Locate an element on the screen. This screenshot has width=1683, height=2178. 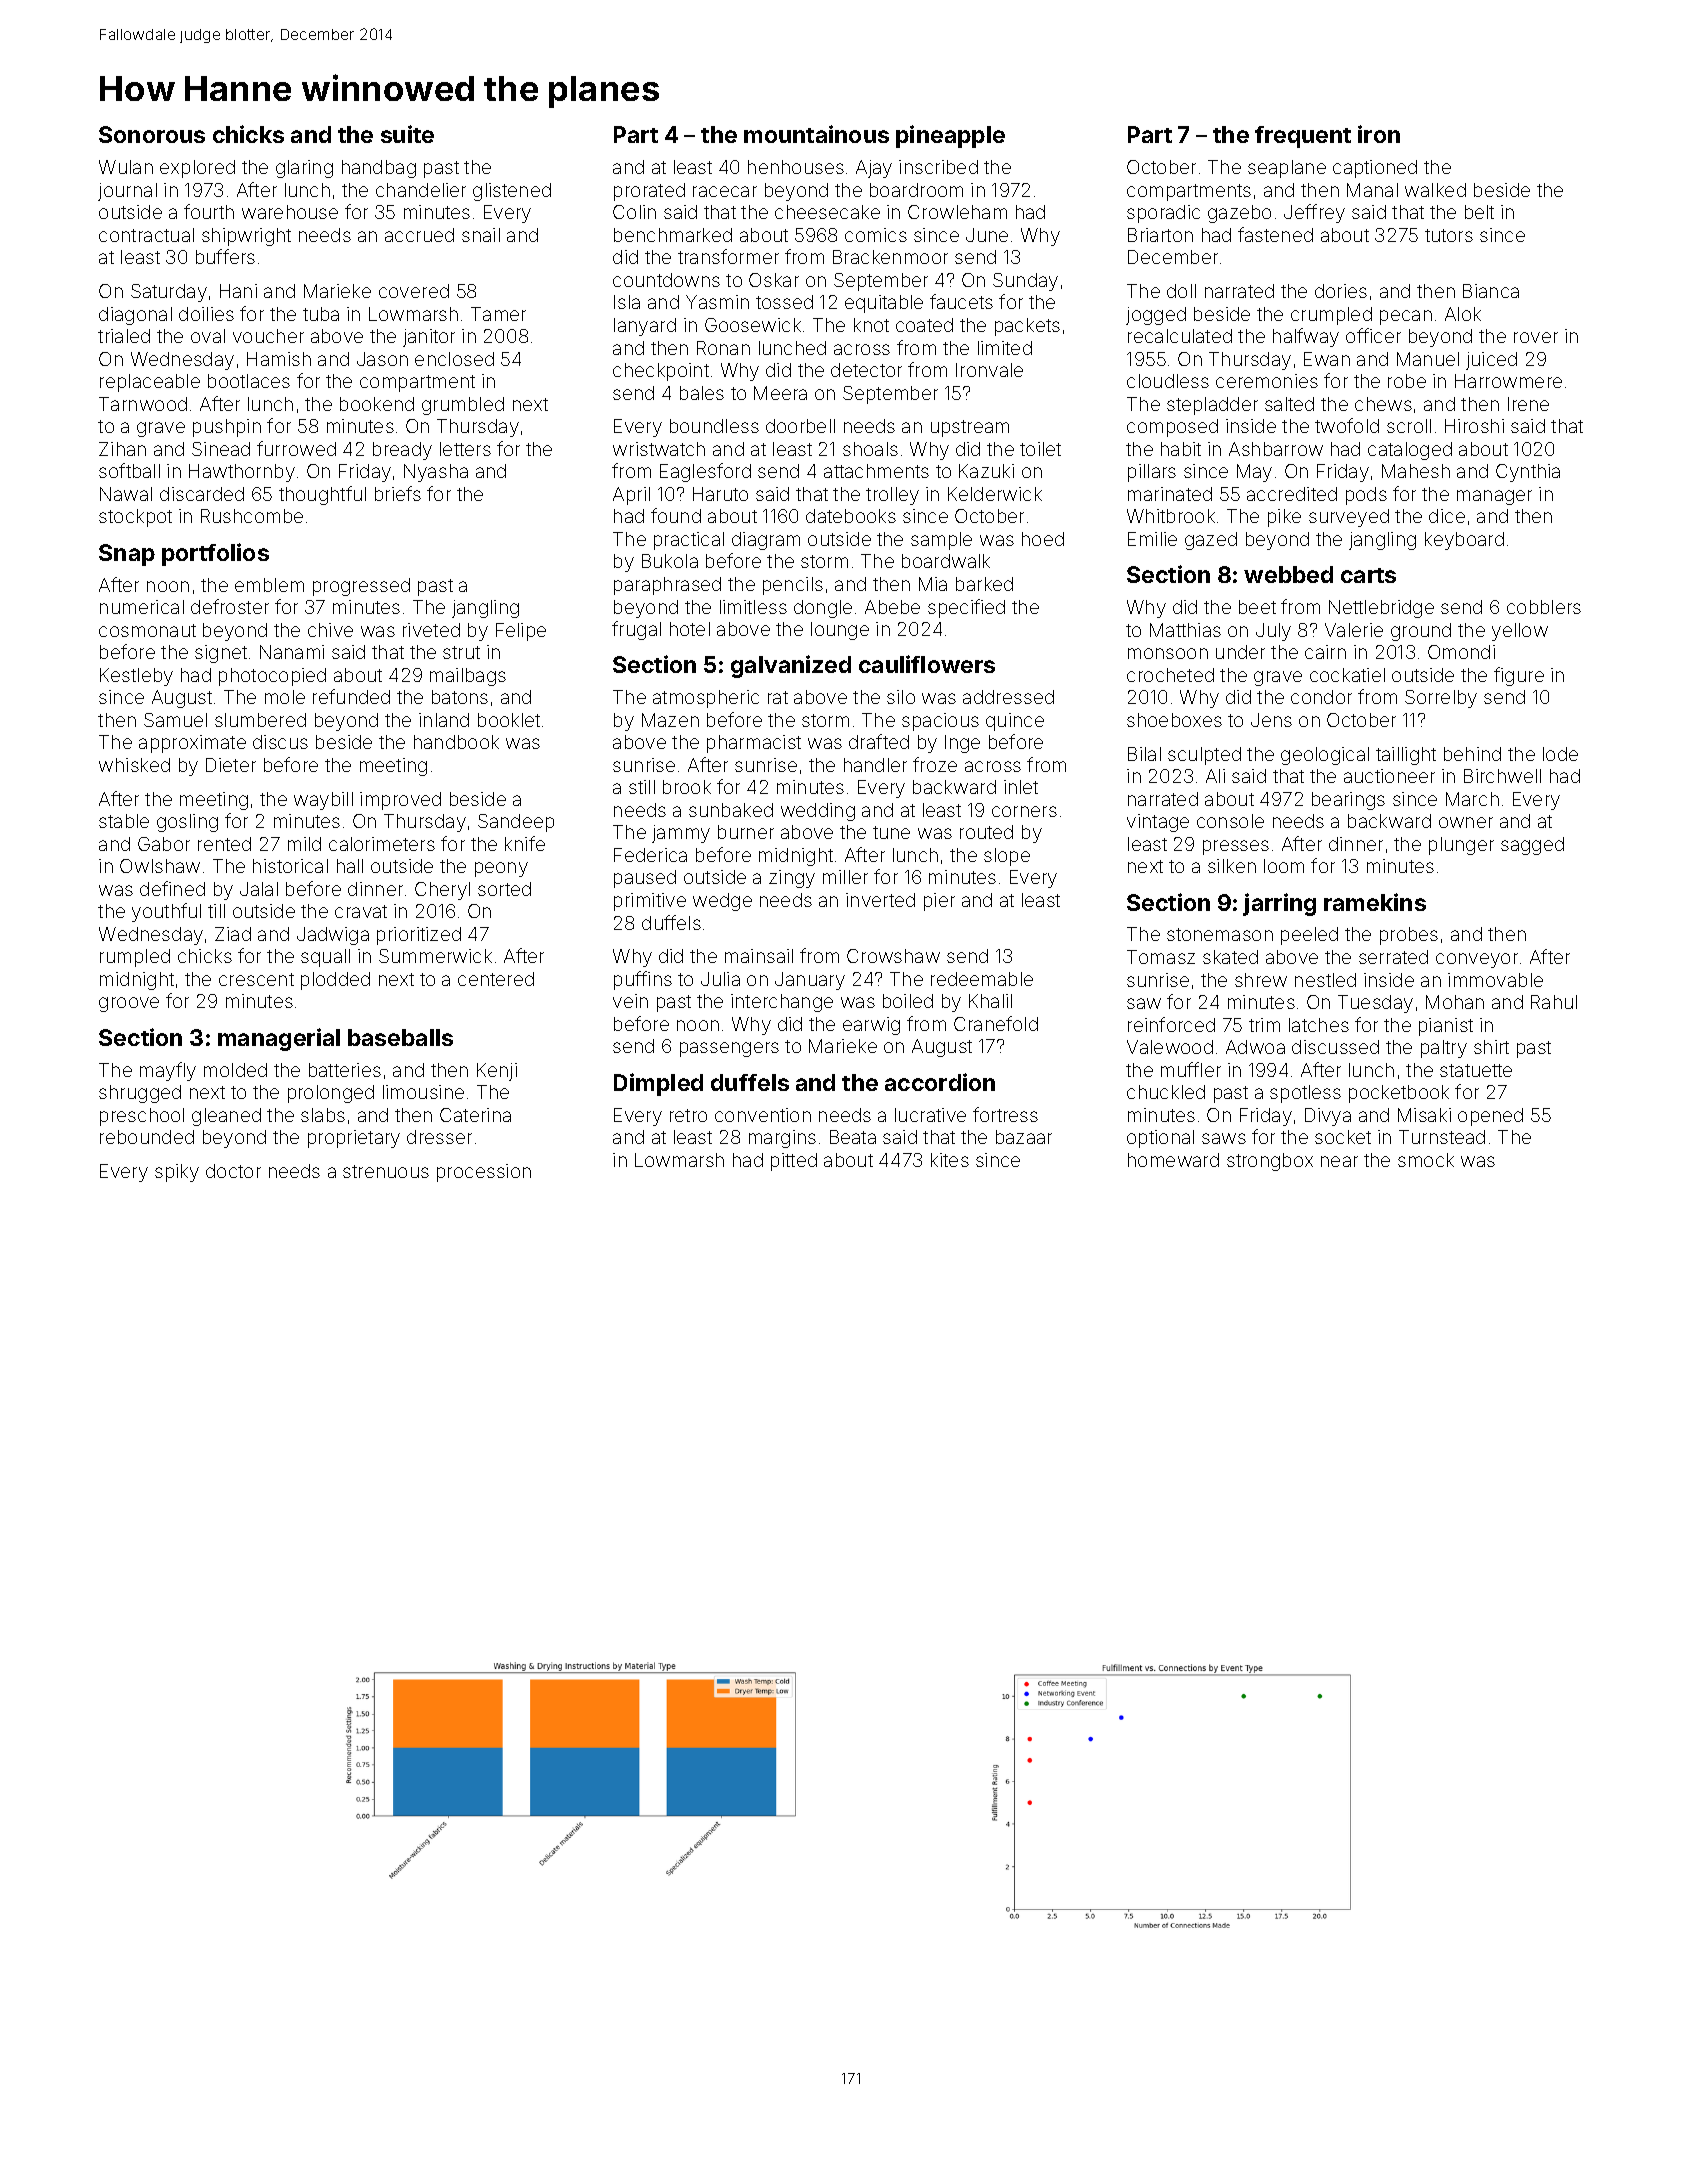
procession is located at coordinates (484, 1173).
